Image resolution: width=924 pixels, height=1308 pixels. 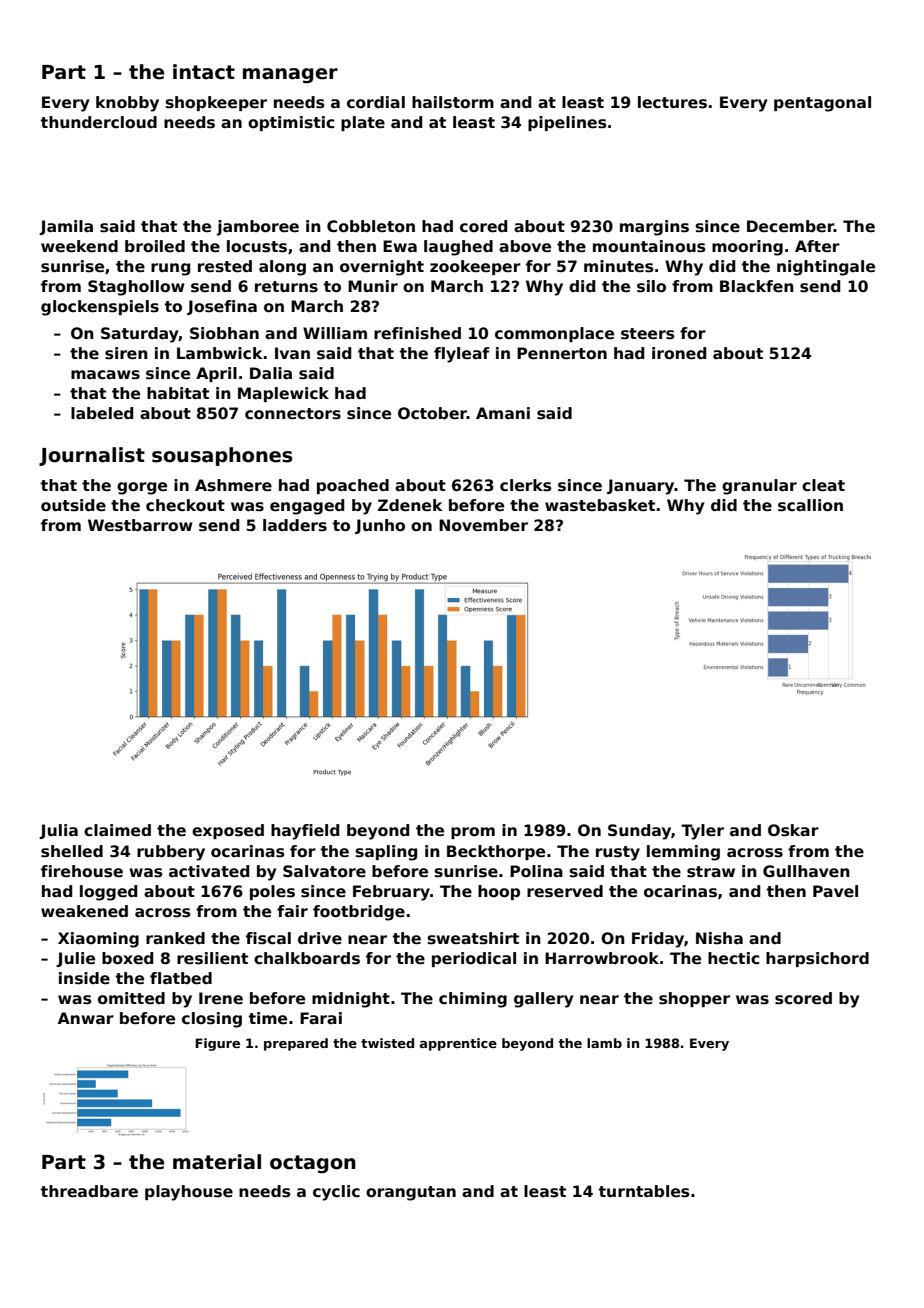 What do you see at coordinates (822, 104) in the image?
I see `pentagonal` at bounding box center [822, 104].
